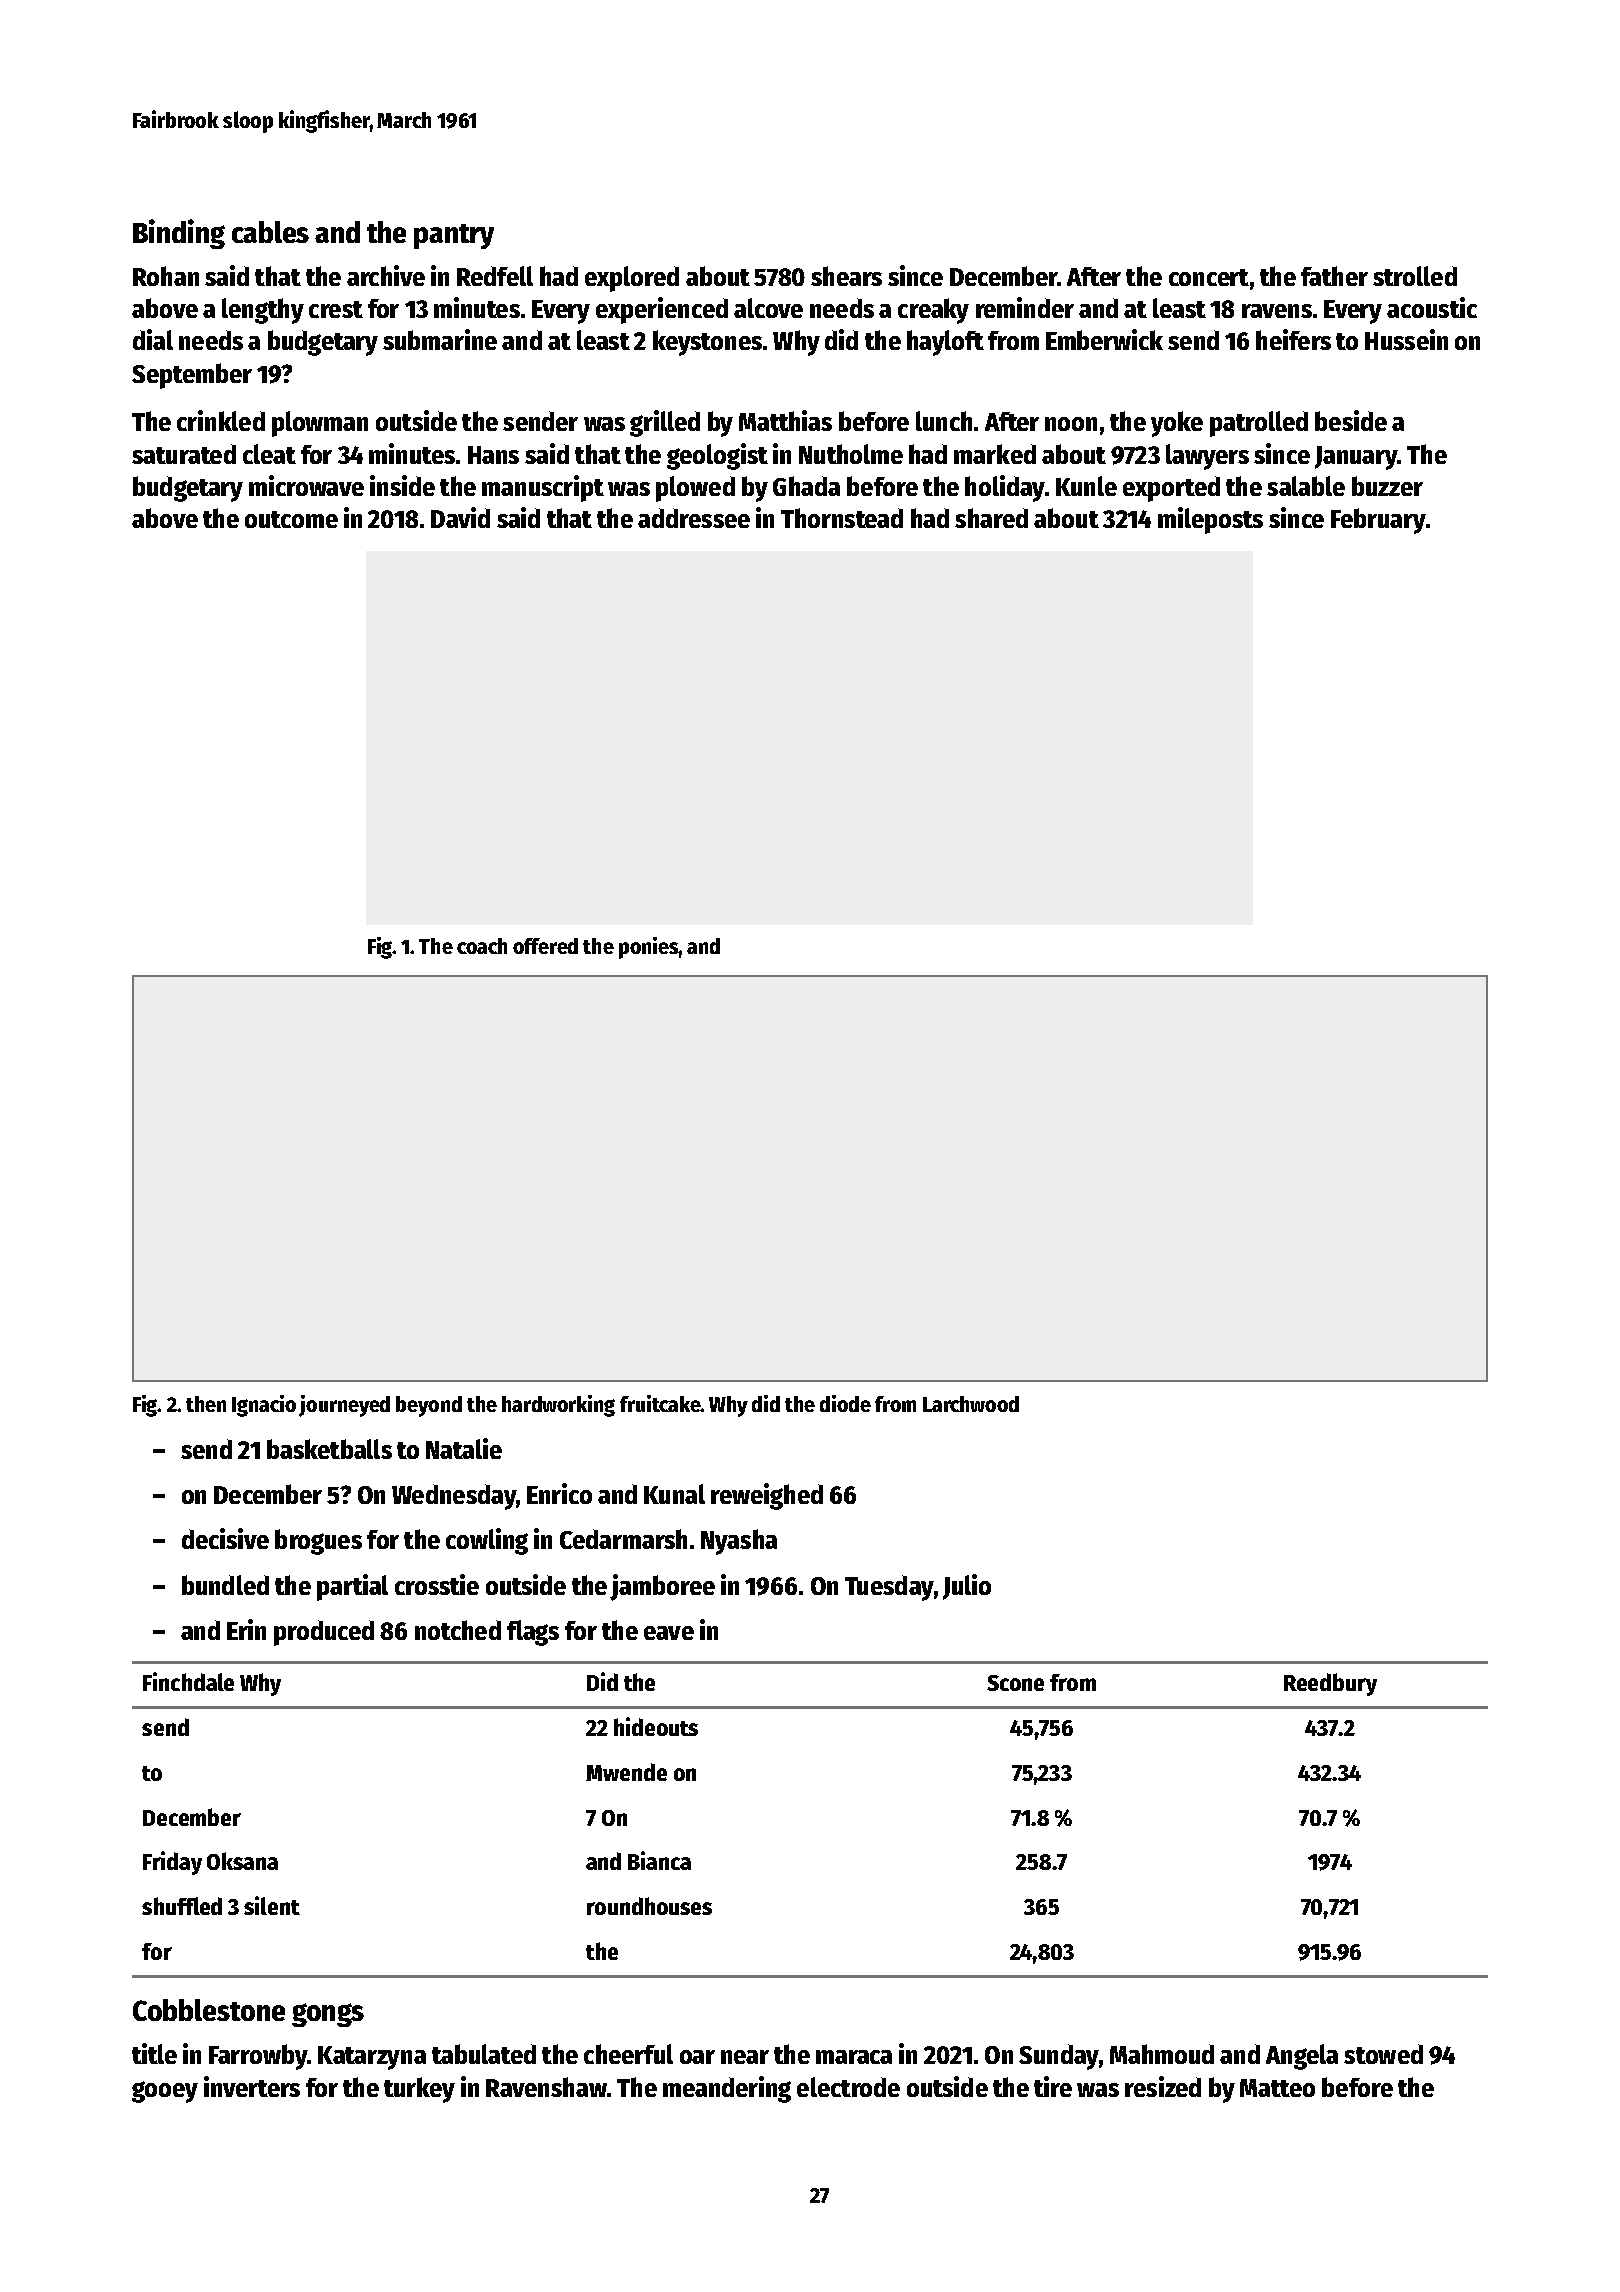 The image size is (1620, 2292). What do you see at coordinates (842, 518) in the image?
I see `Thornstead` at bounding box center [842, 518].
